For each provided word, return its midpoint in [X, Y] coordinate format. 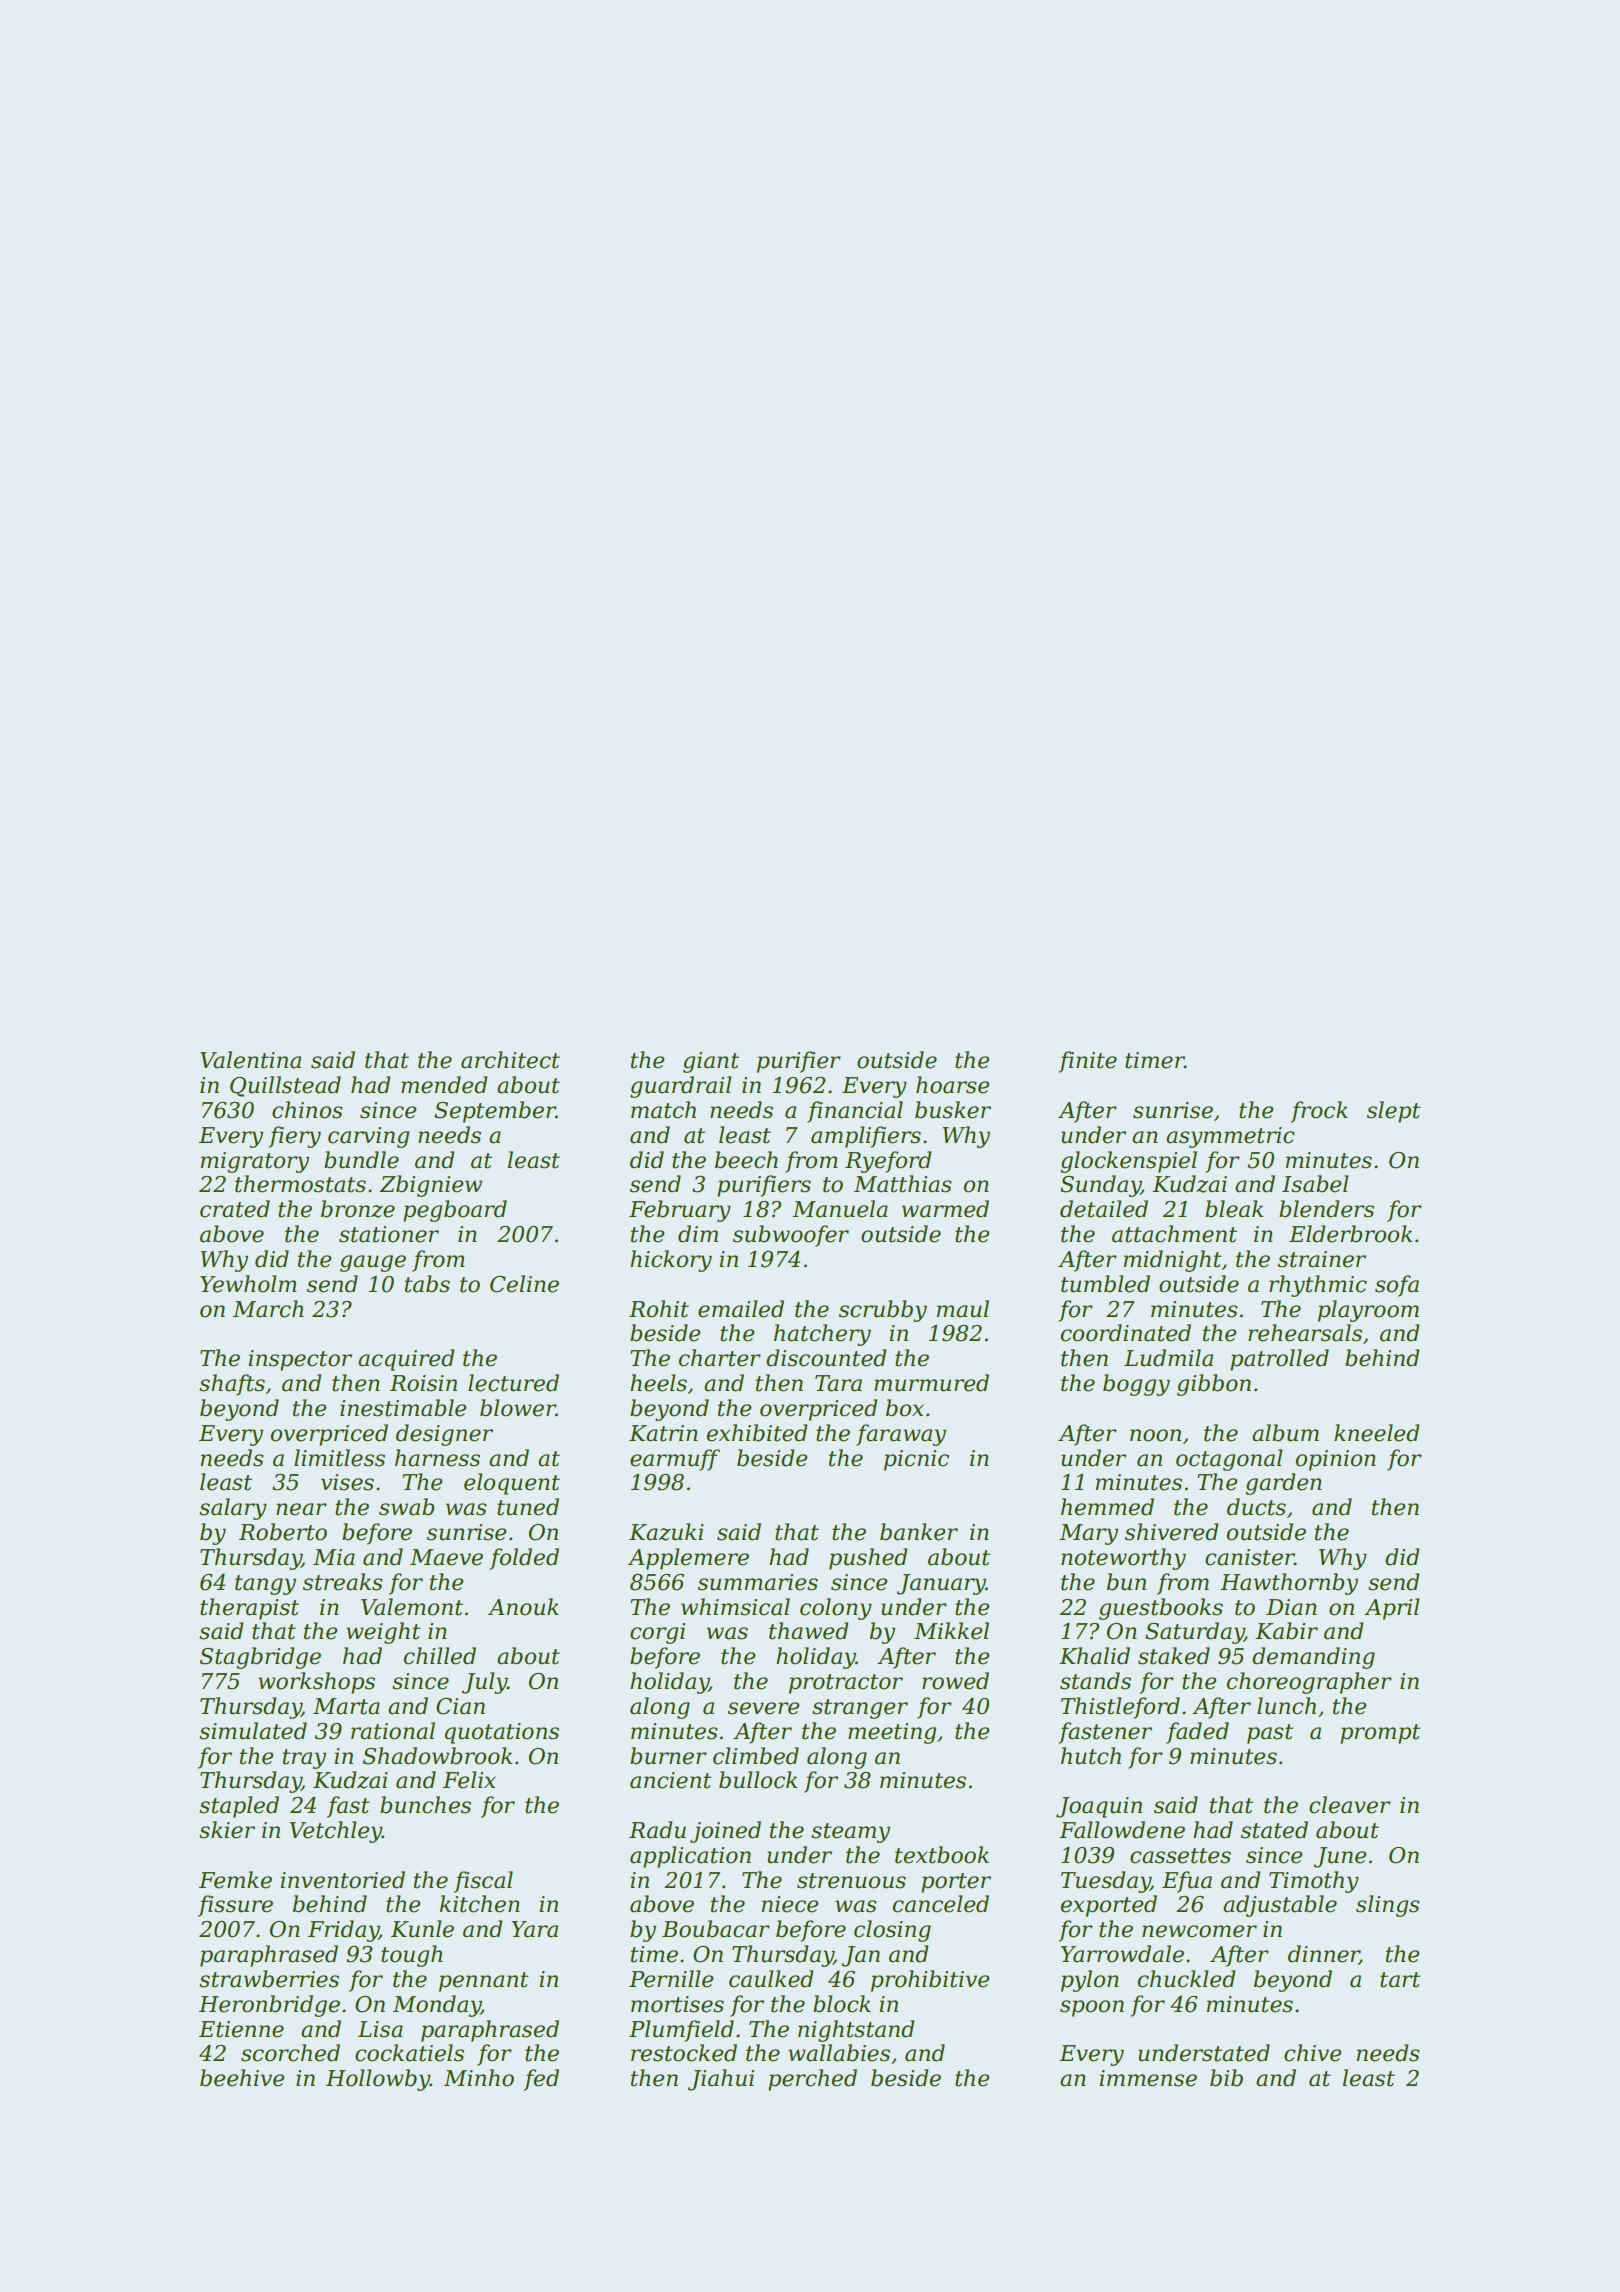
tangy [265, 1585]
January [941, 1584]
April [1391, 1609]
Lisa [380, 2029]
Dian [1291, 1607]
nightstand [856, 2031]
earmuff [675, 1460]
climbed [756, 1756]
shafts [232, 1385]
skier [227, 1830]
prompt [1380, 1734]
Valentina [250, 1060]
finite [1088, 1062]
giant [711, 1062]
